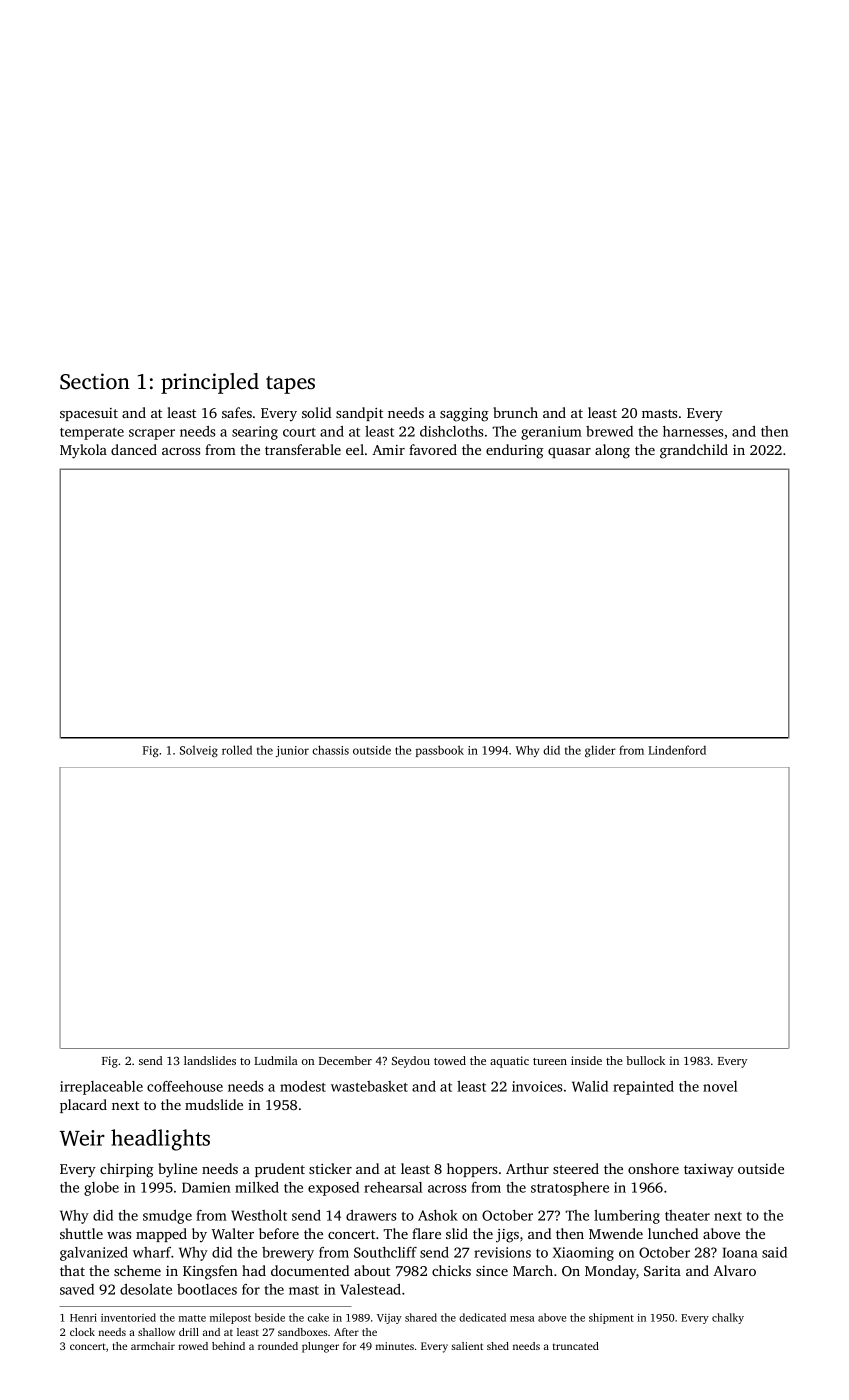 This page has width=849, height=1400. I want to click on Solveig, so click(199, 751).
